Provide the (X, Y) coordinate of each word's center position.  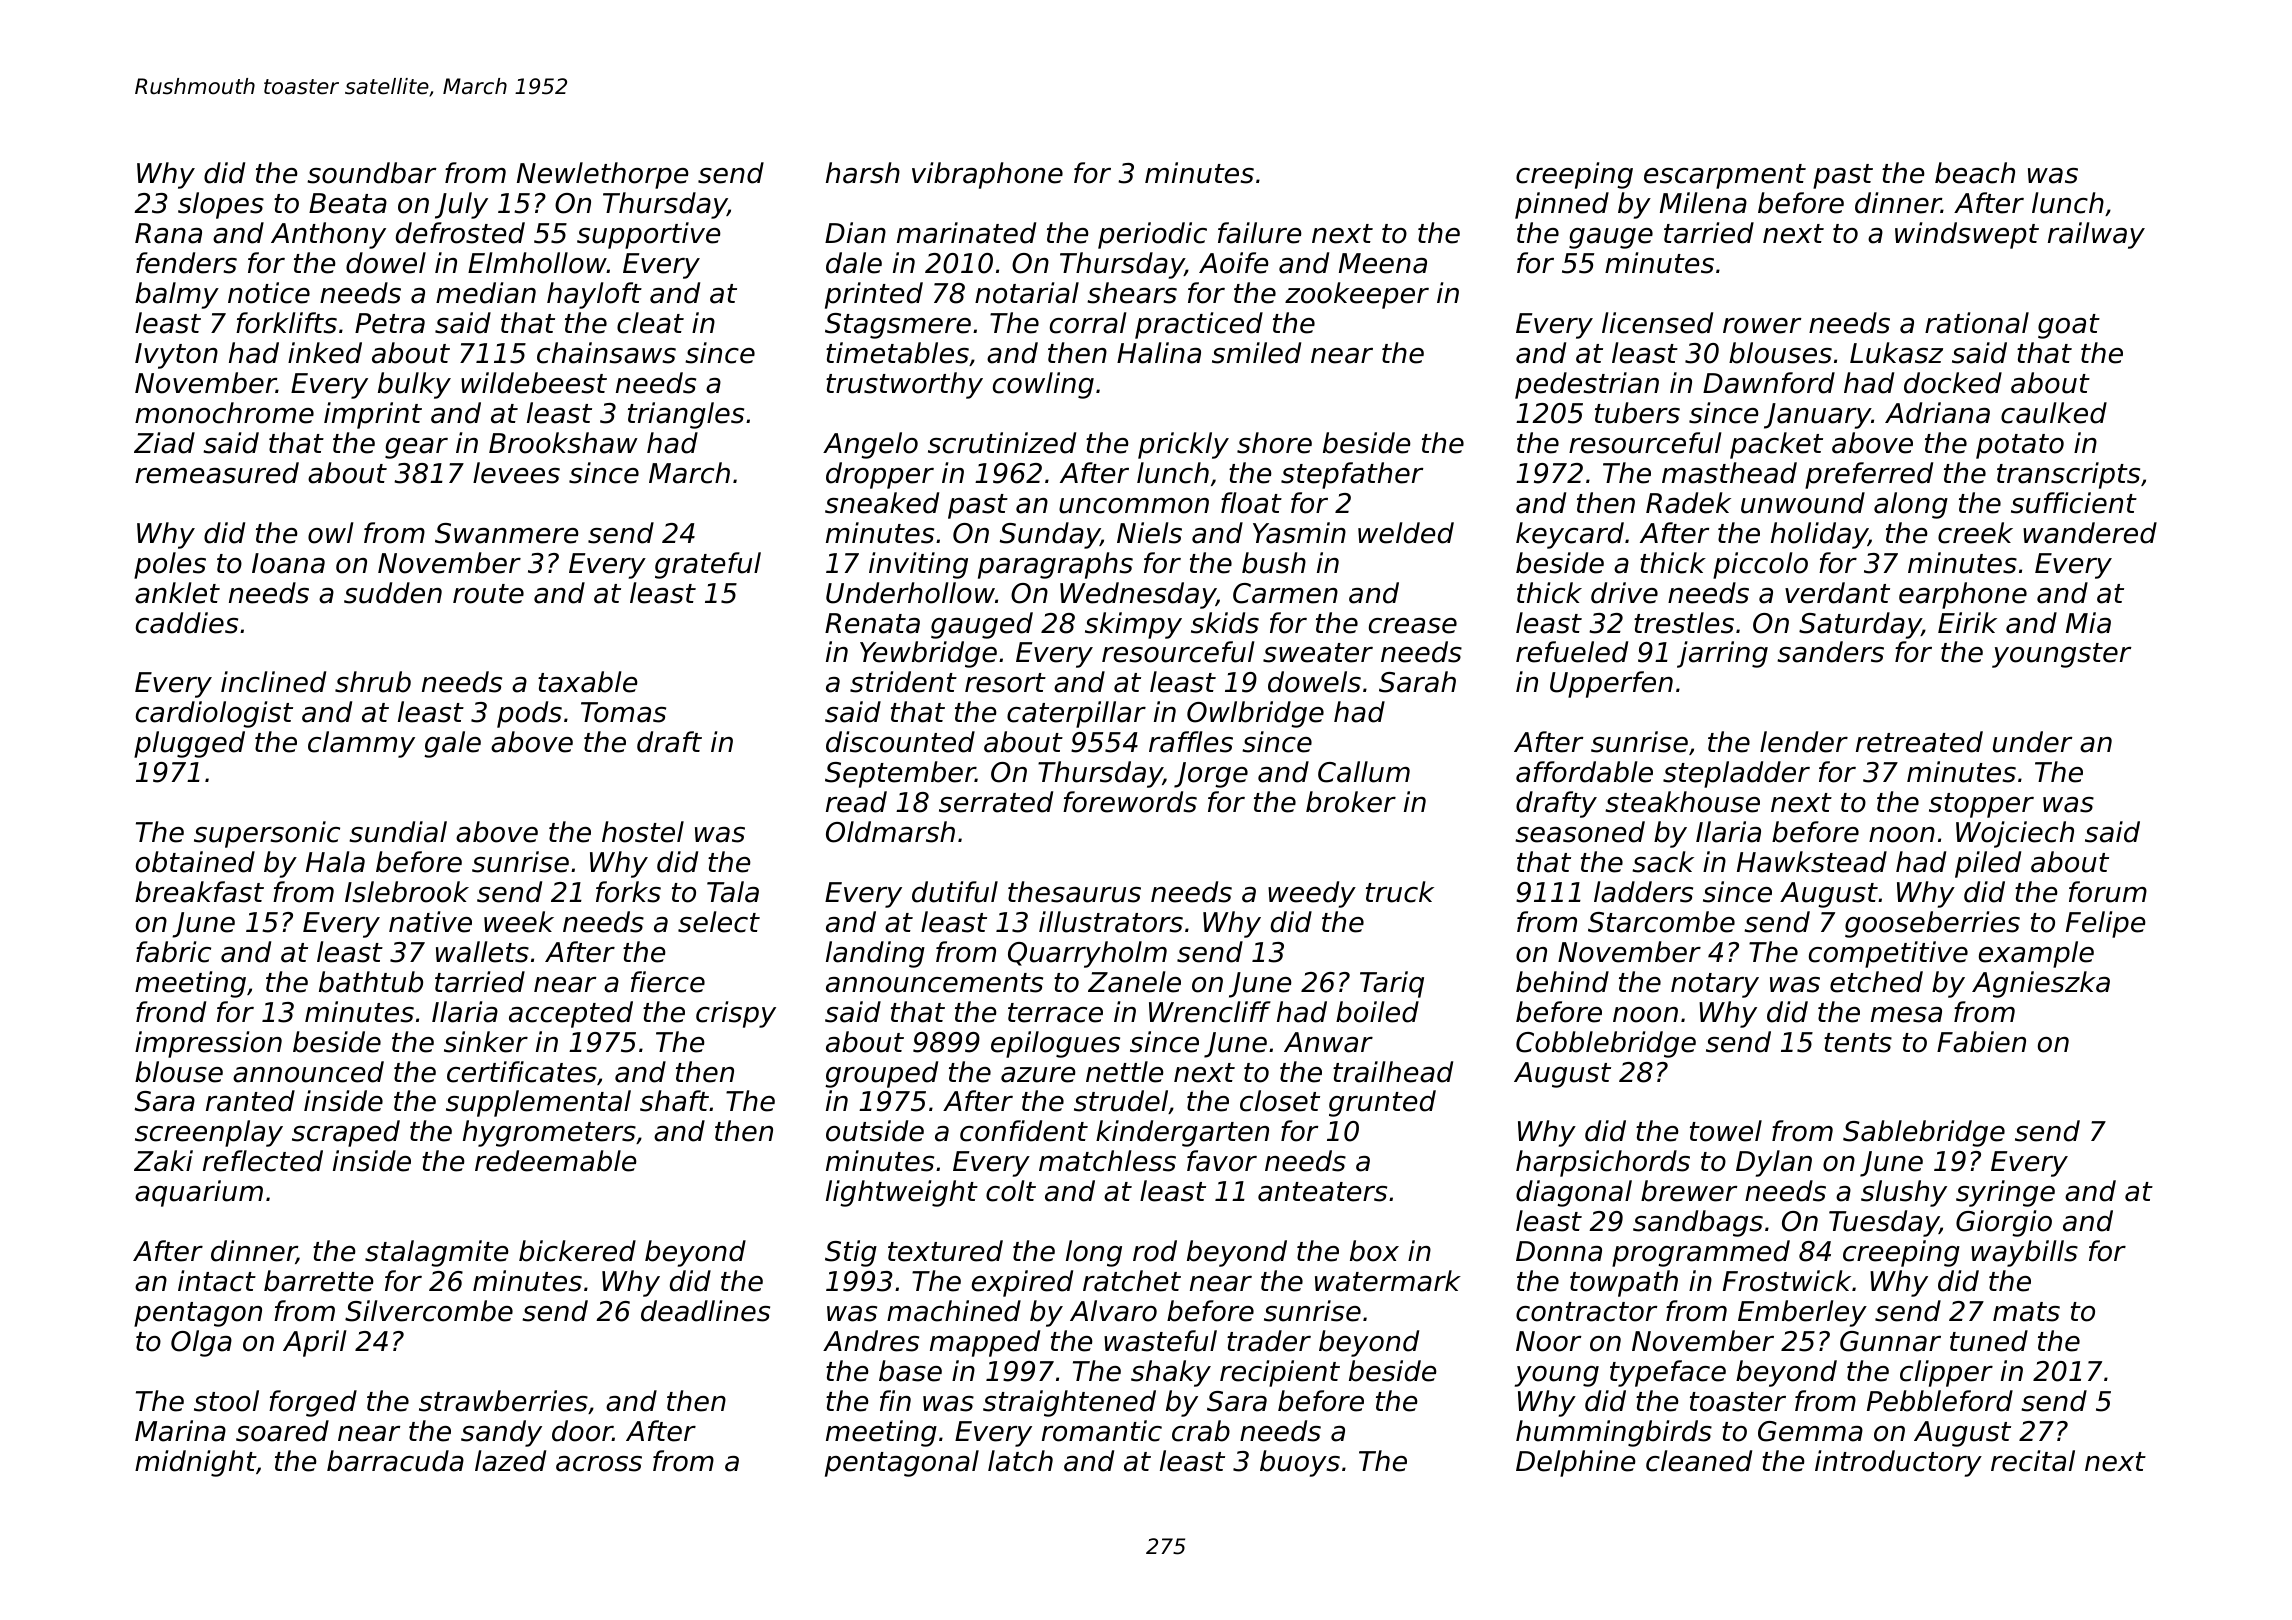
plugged (189, 744)
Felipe (2106, 924)
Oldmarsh (890, 832)
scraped (346, 1133)
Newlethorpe (603, 175)
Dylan (1774, 1163)
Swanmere (507, 533)
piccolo (1760, 565)
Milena (1703, 203)
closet (1280, 1101)
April (314, 1343)
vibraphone (987, 175)
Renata (872, 623)
